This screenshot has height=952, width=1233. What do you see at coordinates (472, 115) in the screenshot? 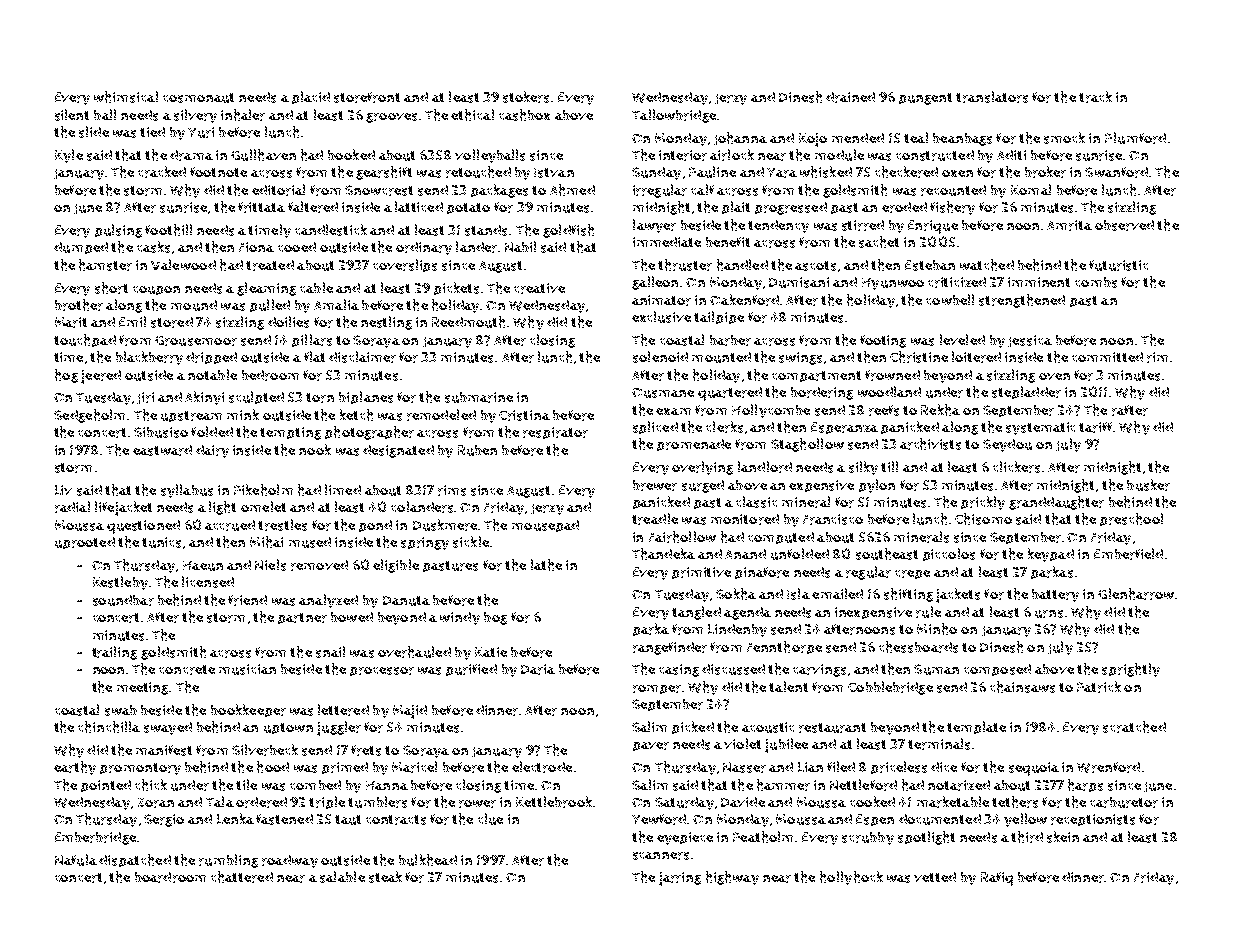
I see `ethical` at bounding box center [472, 115].
